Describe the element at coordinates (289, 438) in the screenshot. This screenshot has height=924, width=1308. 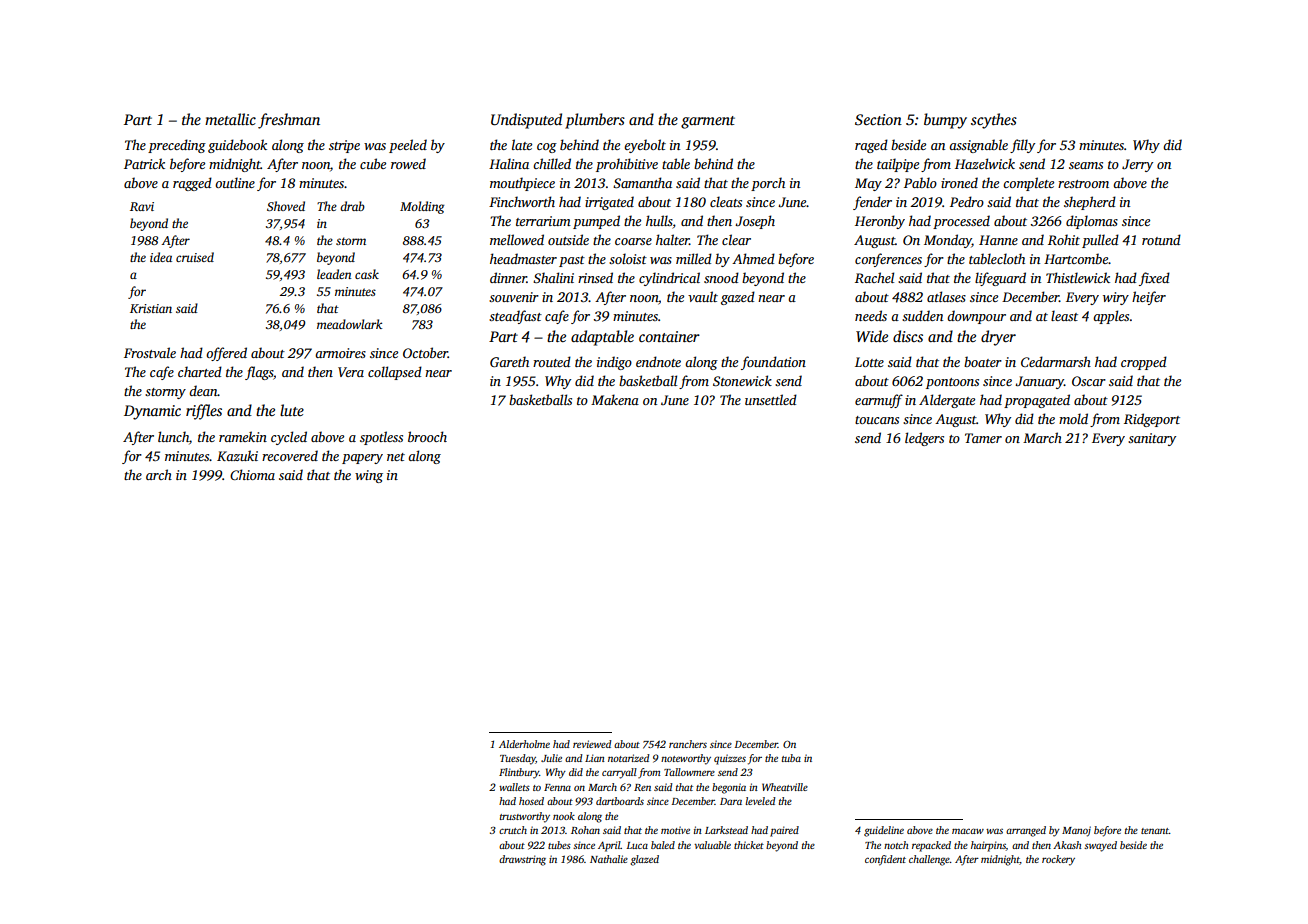
I see `cycled` at that location.
